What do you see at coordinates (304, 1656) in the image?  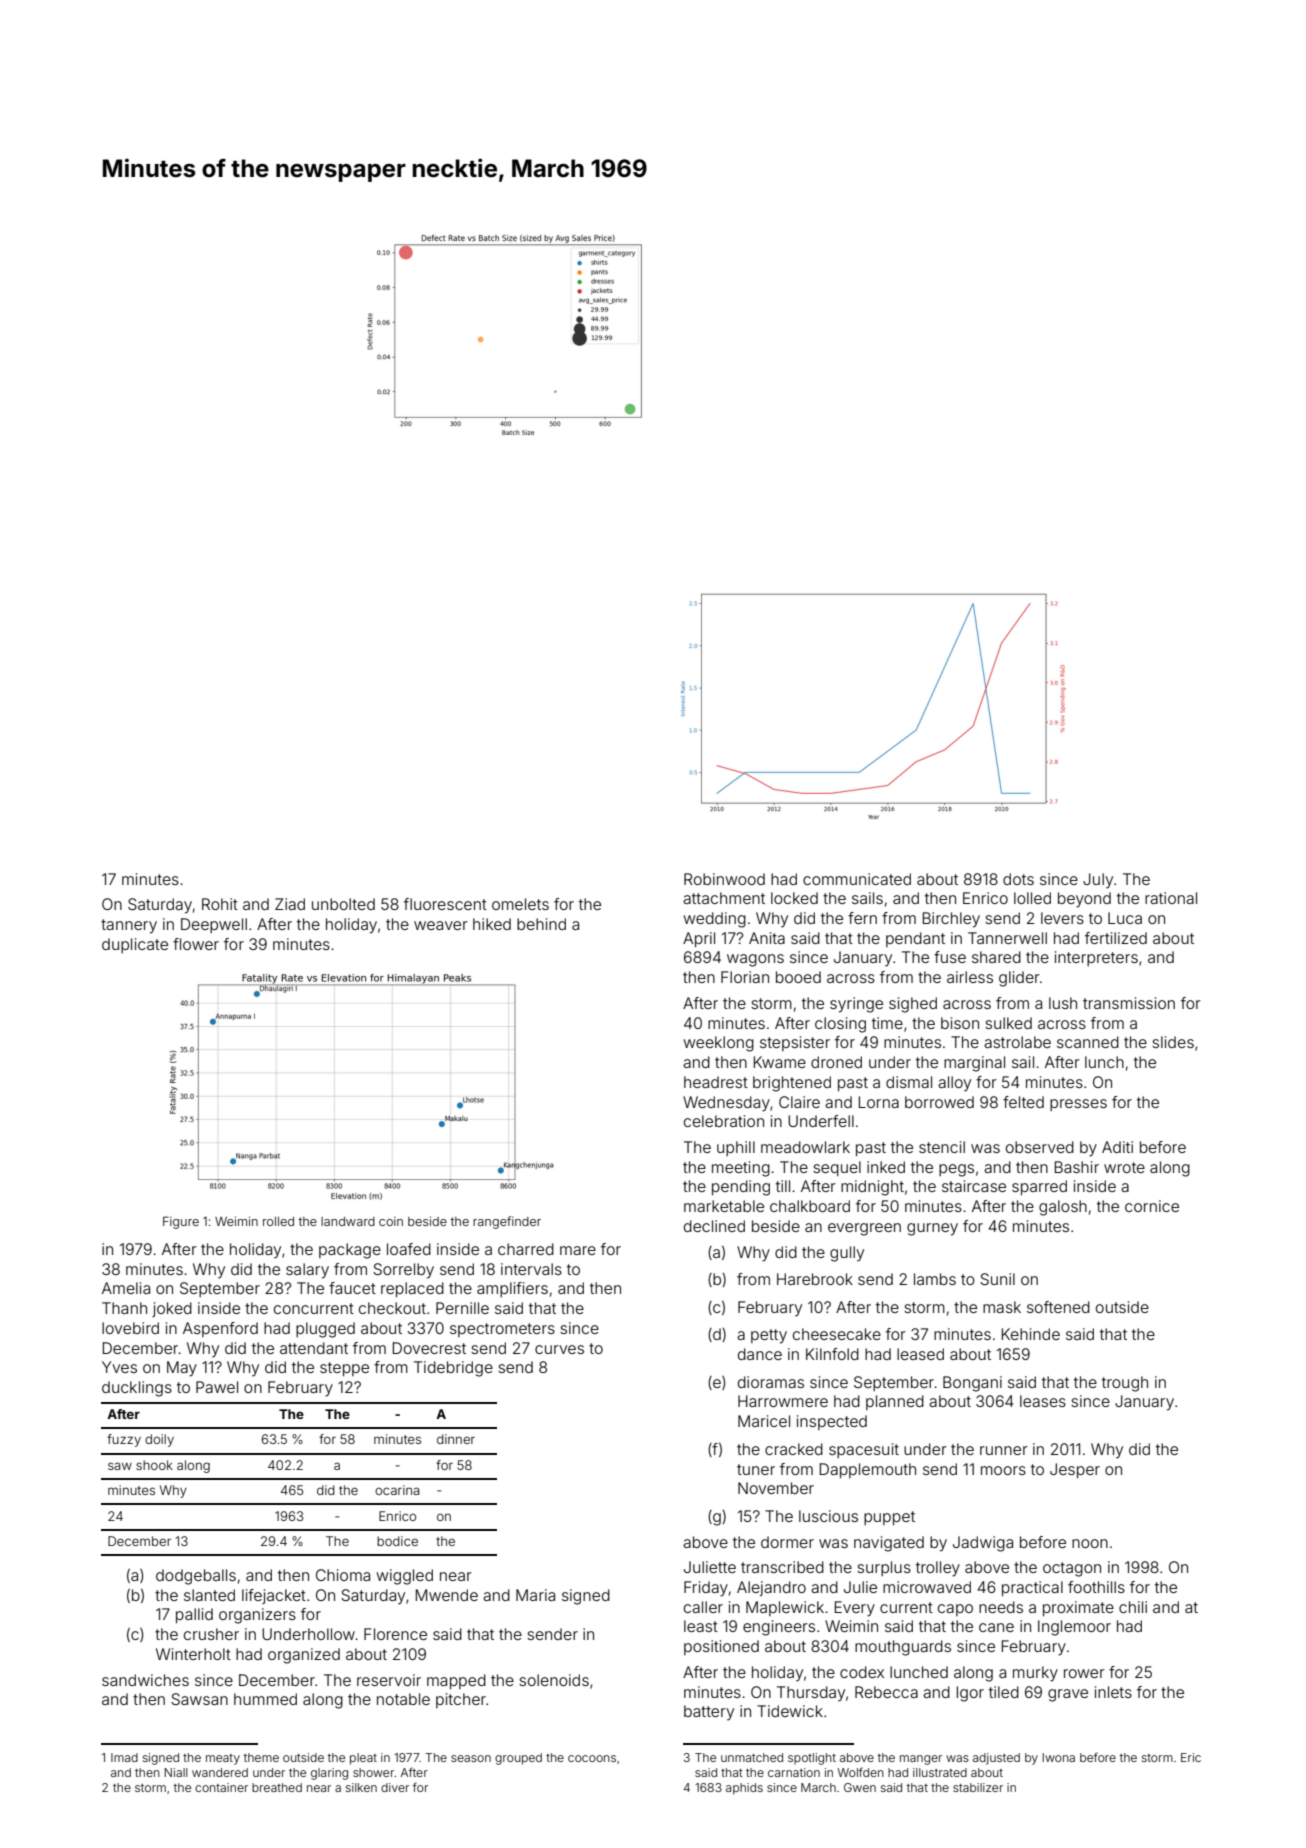 I see `organized` at bounding box center [304, 1656].
